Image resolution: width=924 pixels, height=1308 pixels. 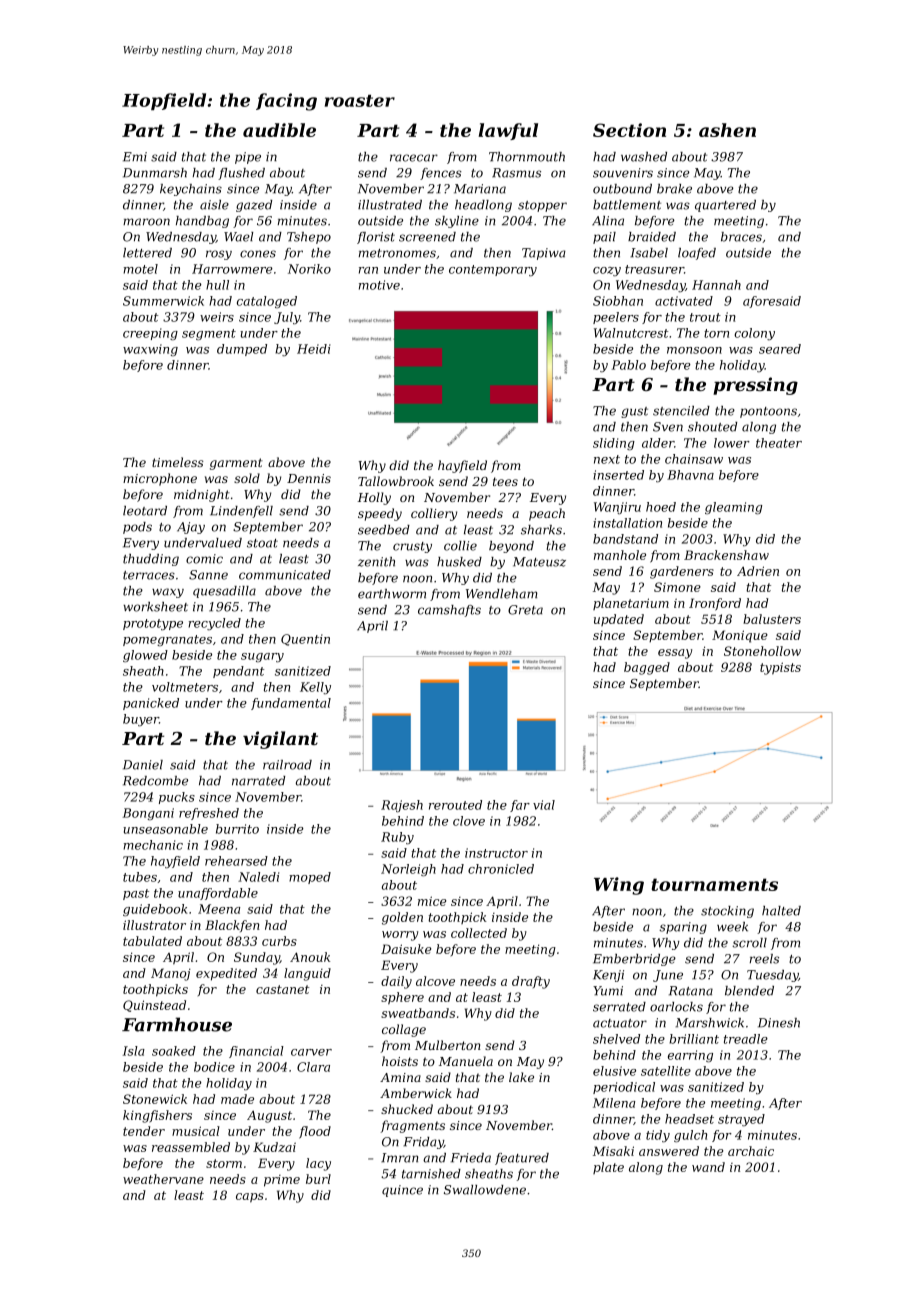 I want to click on actuator, so click(x=620, y=1023).
